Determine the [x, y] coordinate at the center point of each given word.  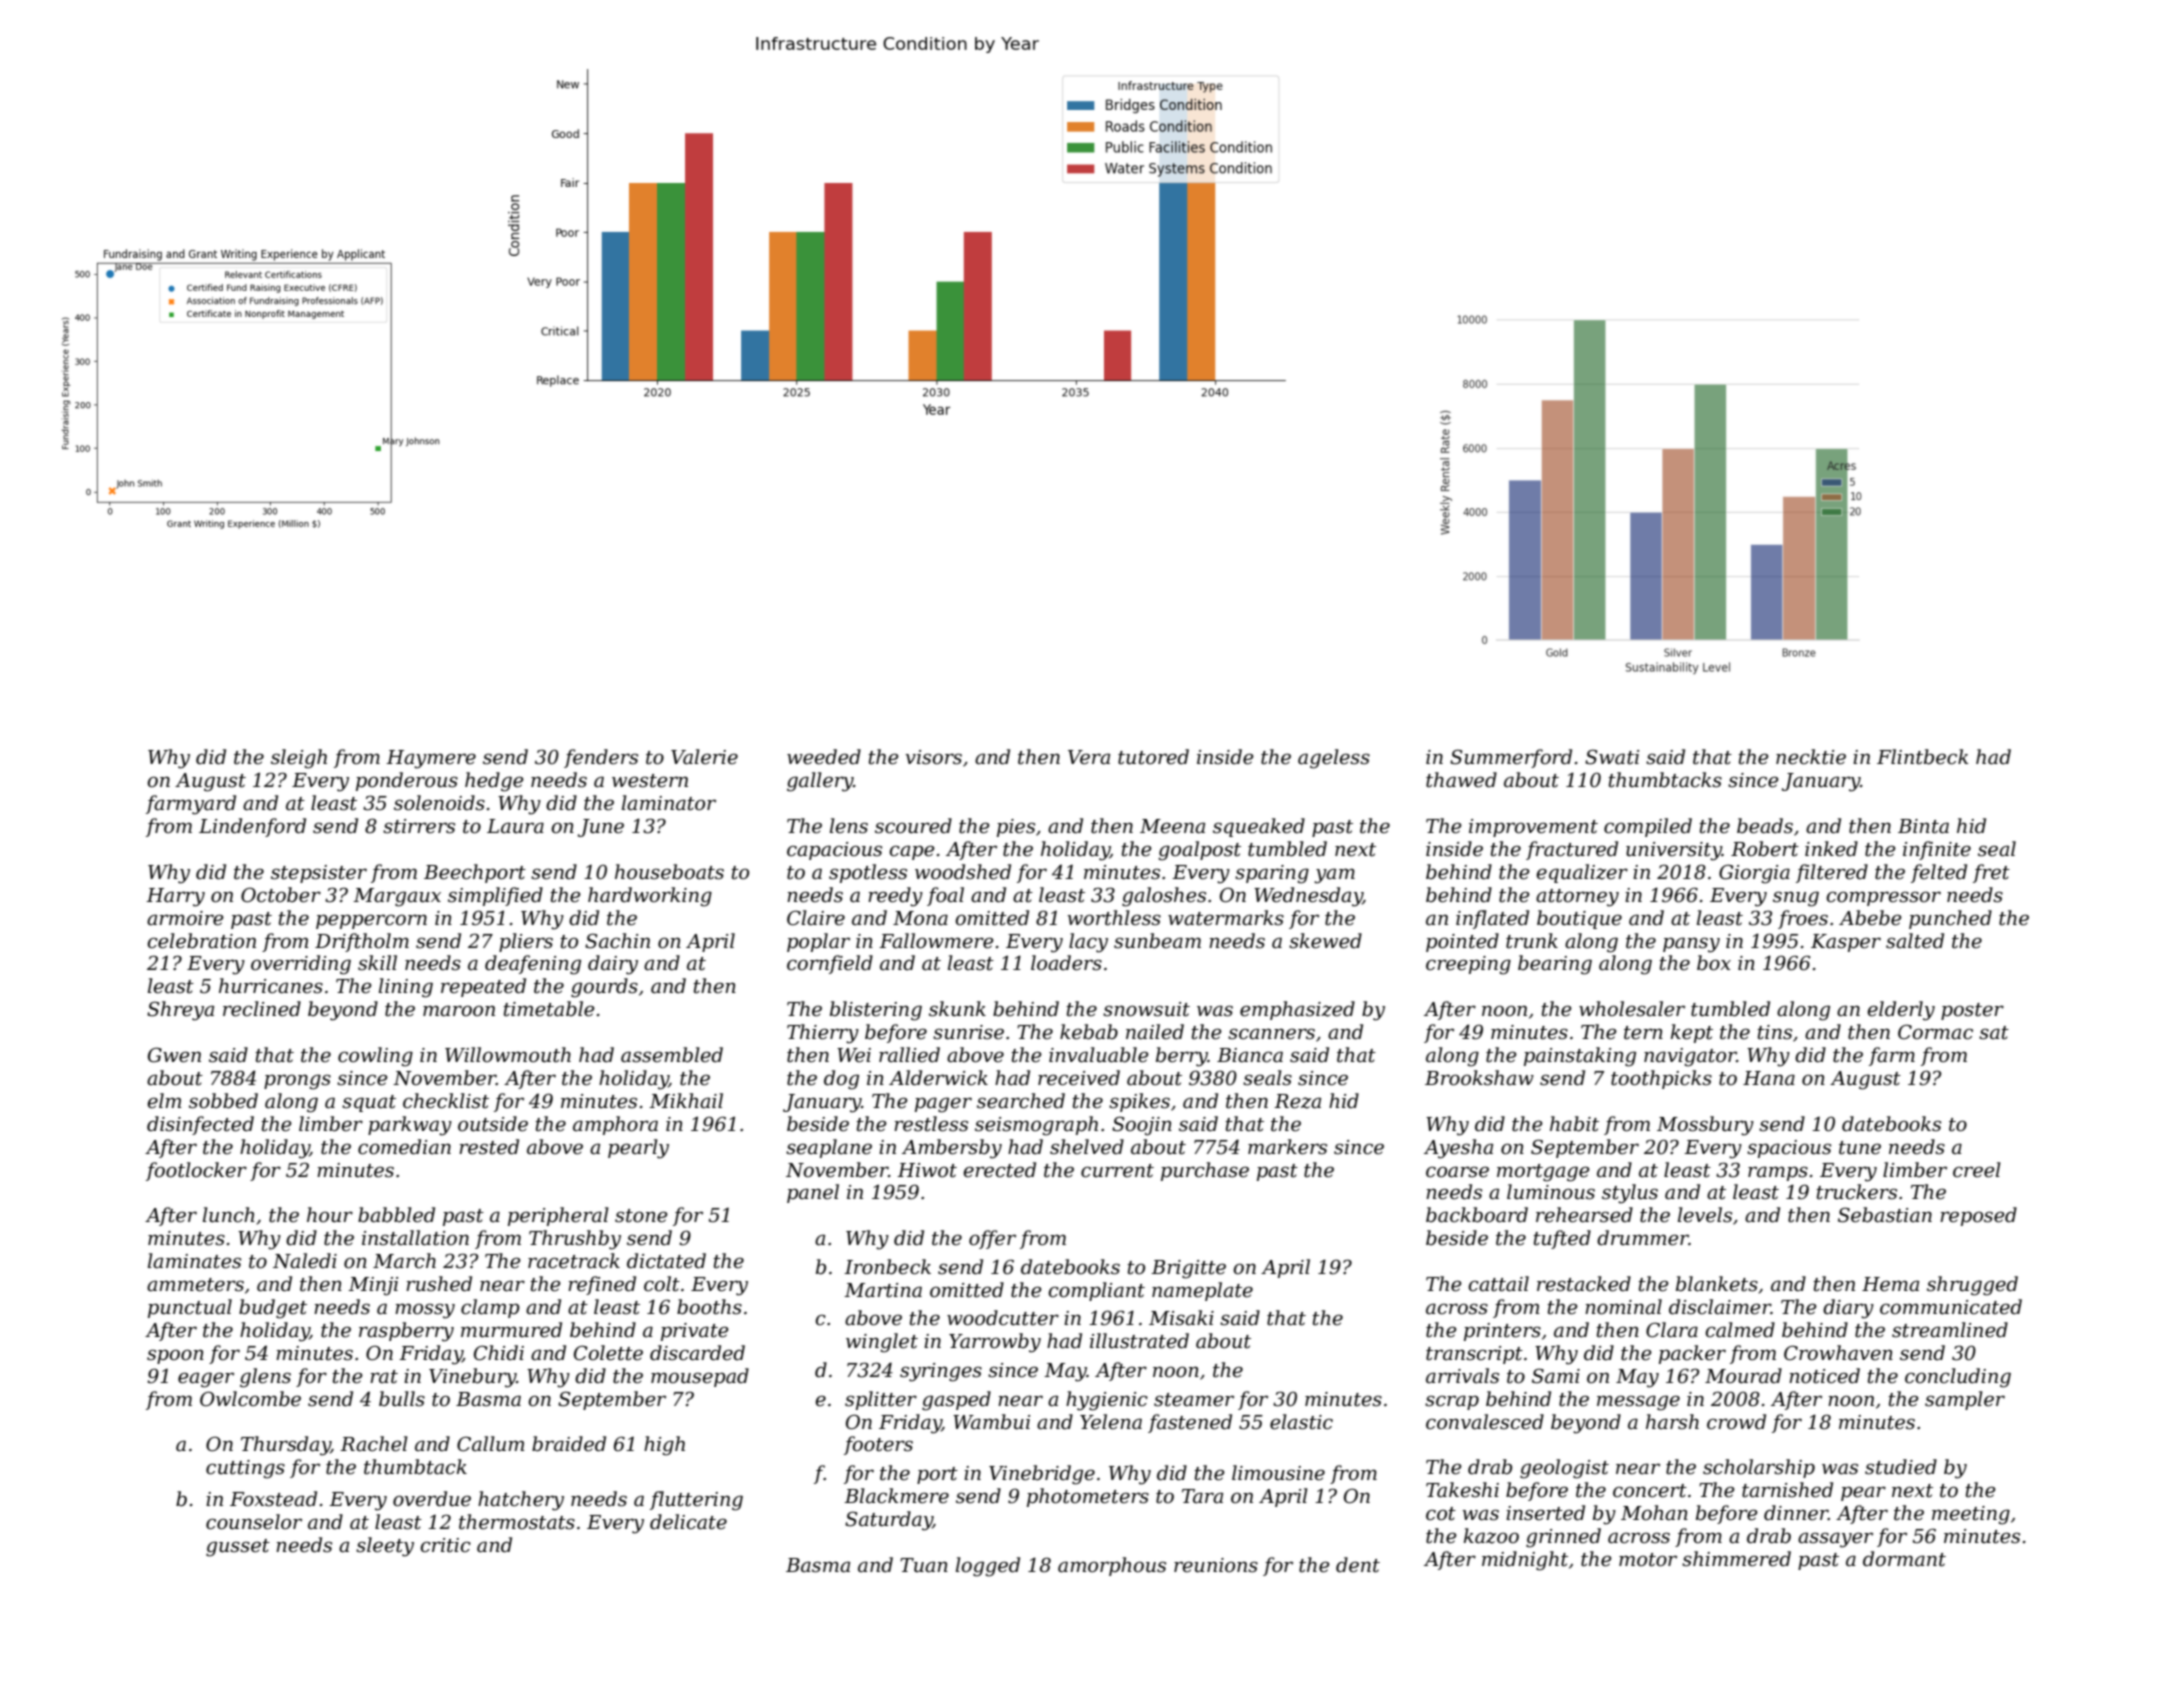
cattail [1498, 1284]
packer [1692, 1354]
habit [1574, 1124]
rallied [909, 1055]
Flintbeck [1922, 757]
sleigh [299, 759]
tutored [1153, 757]
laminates [194, 1261]
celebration [201, 941]
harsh [1672, 1422]
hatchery [521, 1501]
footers [878, 1445]
